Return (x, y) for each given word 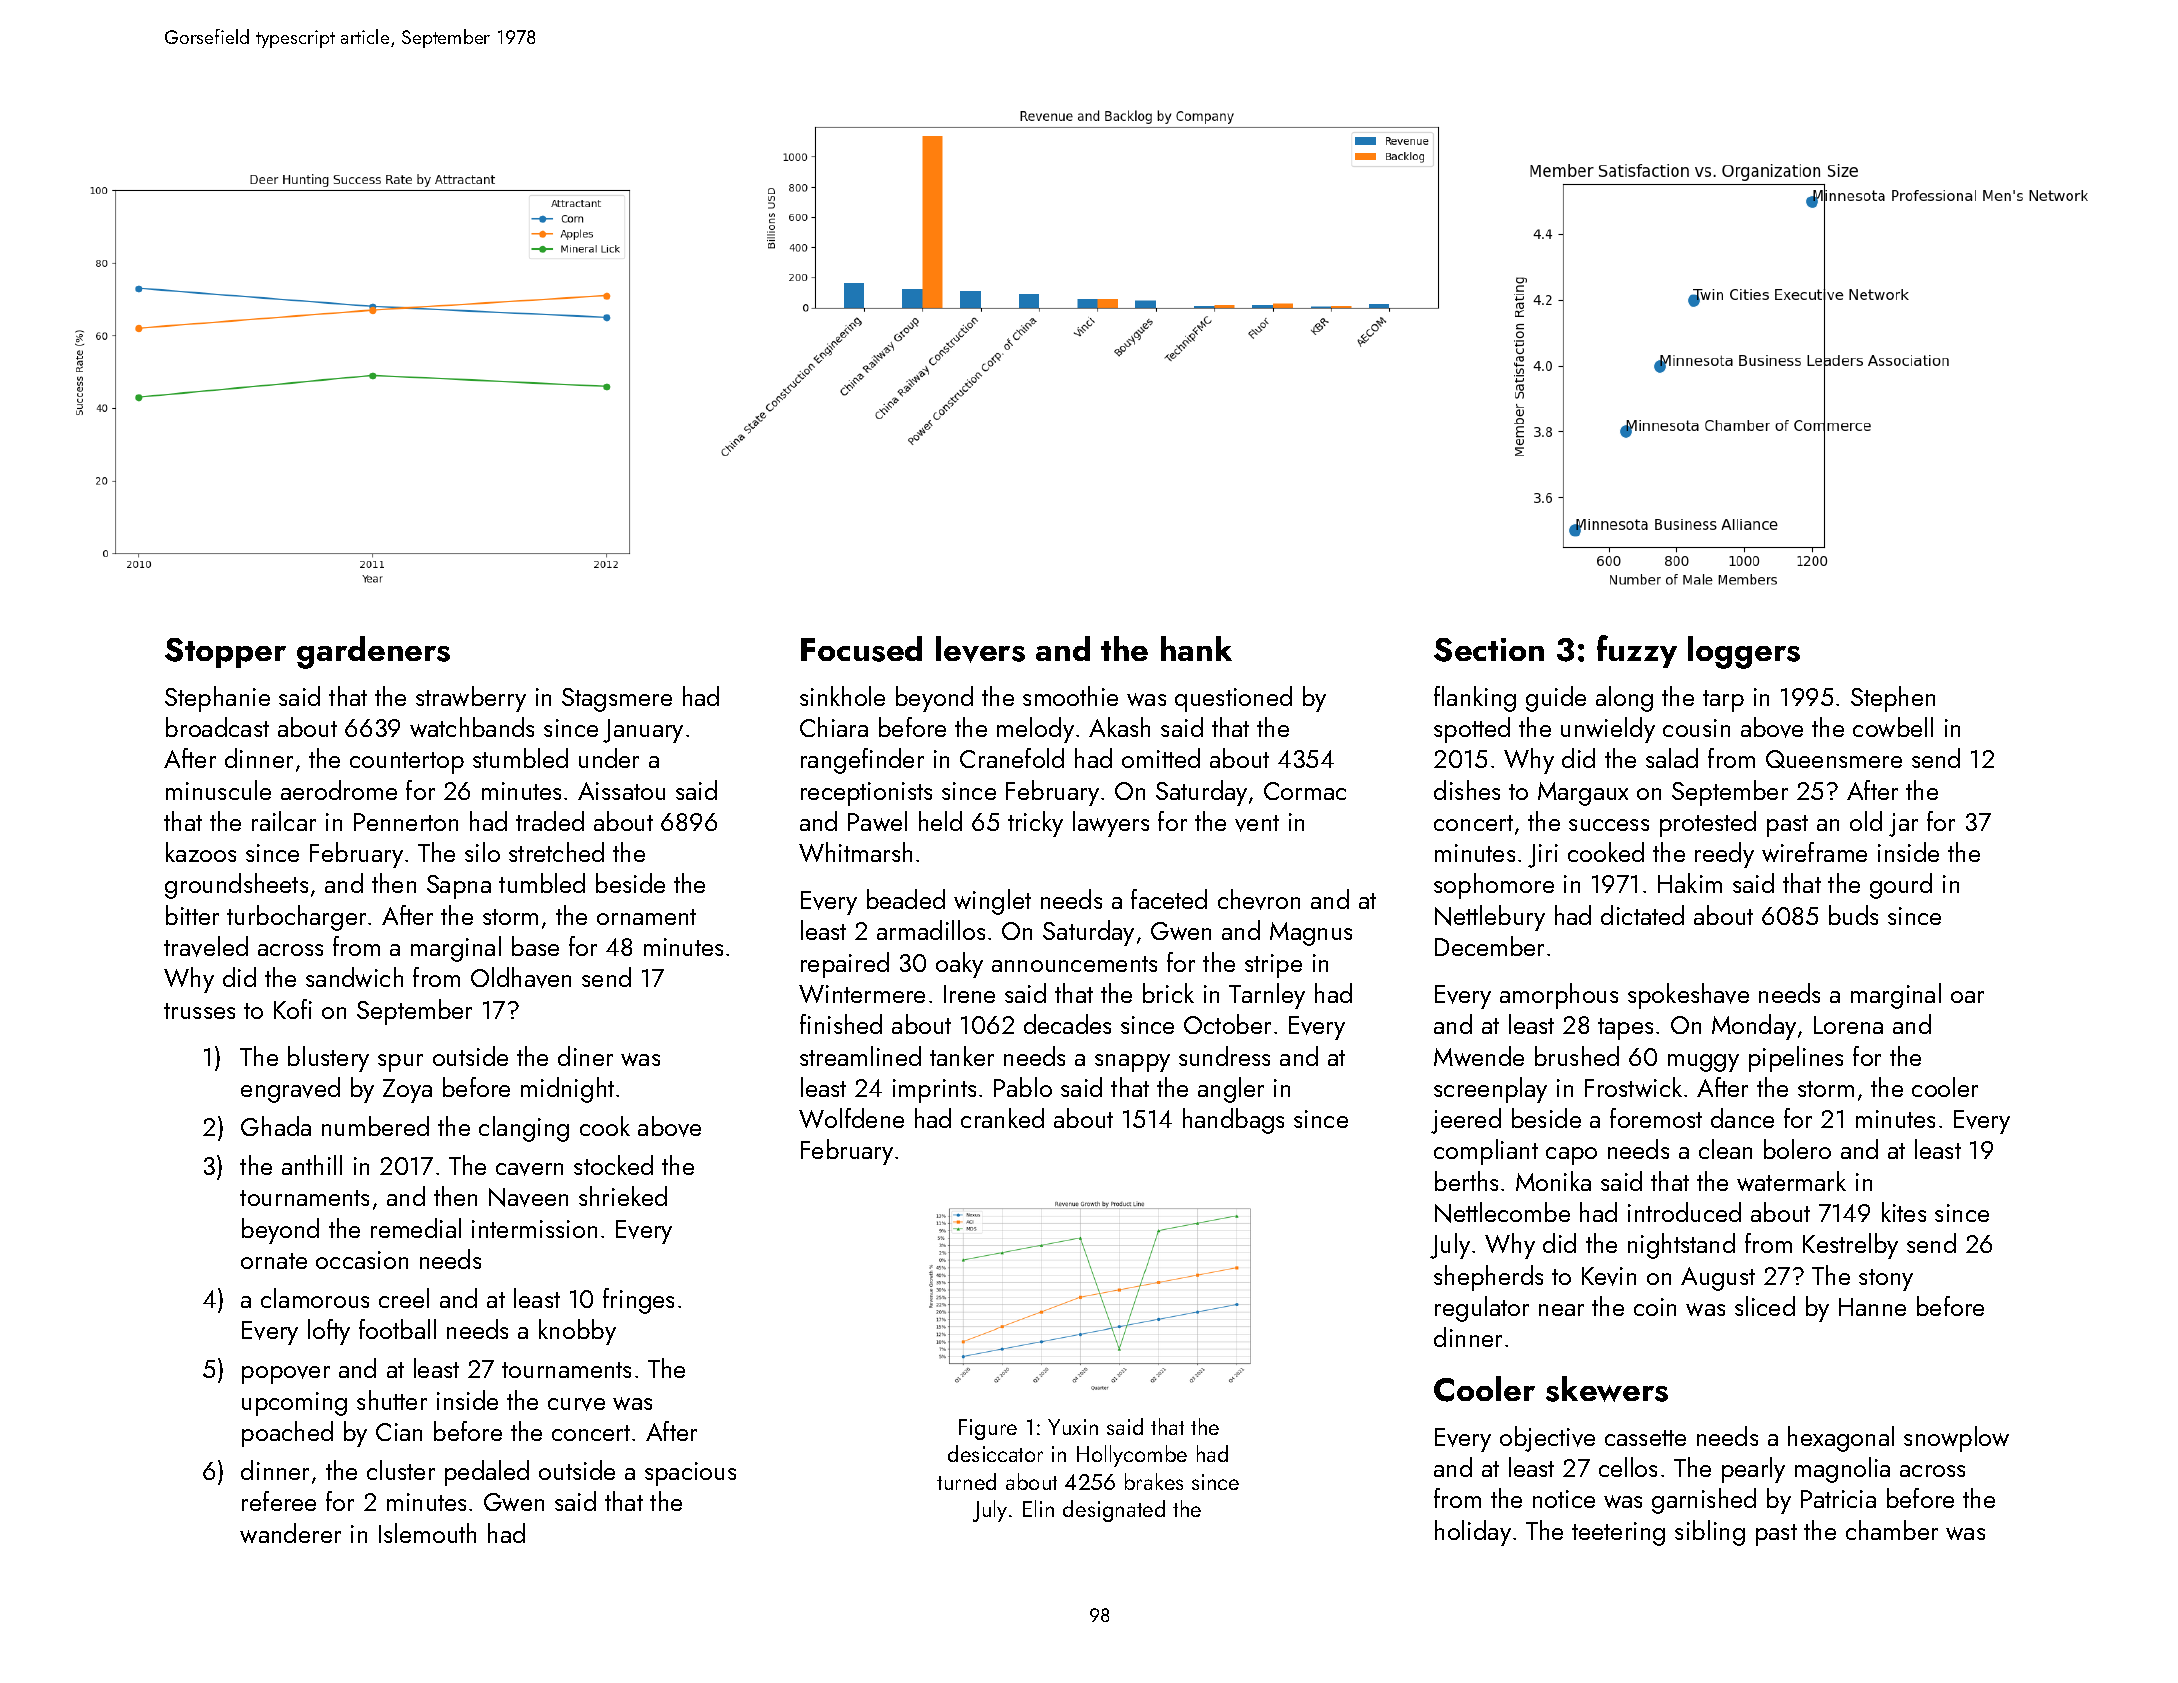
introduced (1684, 1212)
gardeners (373, 652)
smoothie (1070, 696)
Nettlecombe (1502, 1212)
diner (585, 1056)
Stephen (1893, 699)
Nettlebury (1490, 918)
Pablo (1023, 1087)
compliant (1486, 1152)
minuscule (218, 790)
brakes (1154, 1481)
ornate (274, 1261)
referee (279, 1501)
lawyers (1111, 824)
